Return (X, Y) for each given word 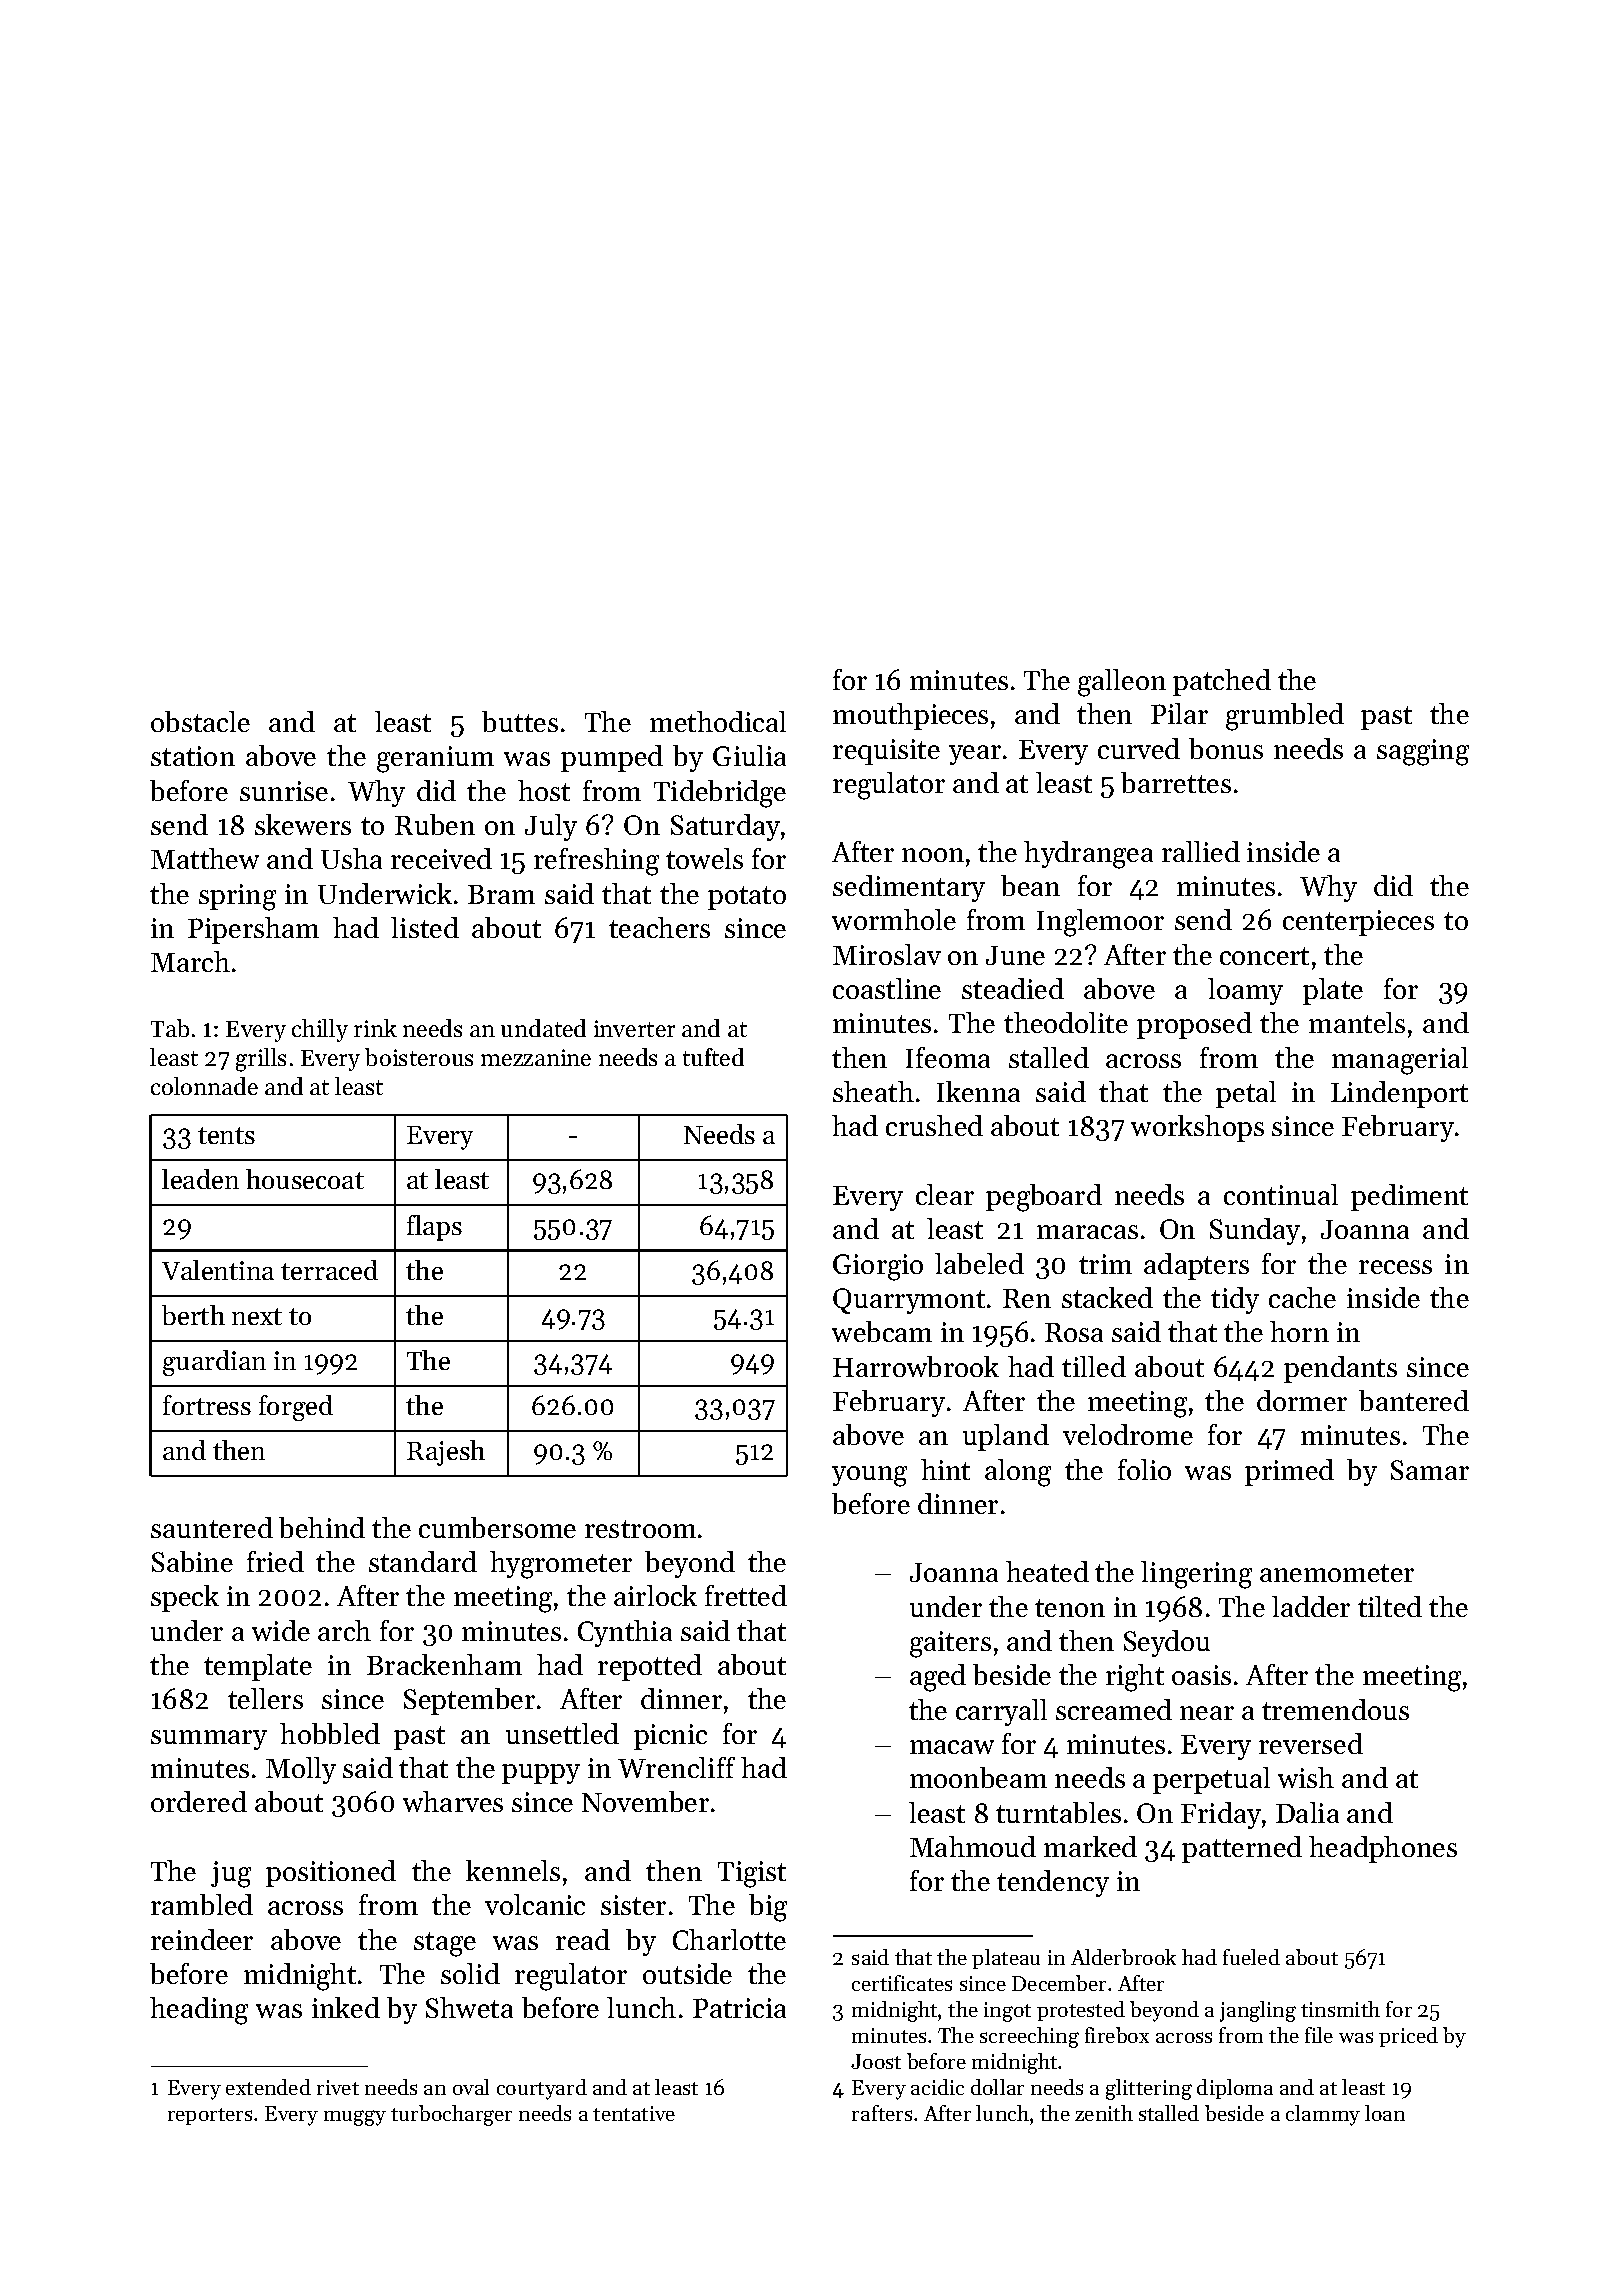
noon (933, 855)
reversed (1311, 1743)
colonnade (204, 1086)
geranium (435, 759)
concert (1264, 956)
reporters (210, 2116)
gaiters (950, 1644)
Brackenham (444, 1664)
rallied (1201, 851)
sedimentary (909, 888)
